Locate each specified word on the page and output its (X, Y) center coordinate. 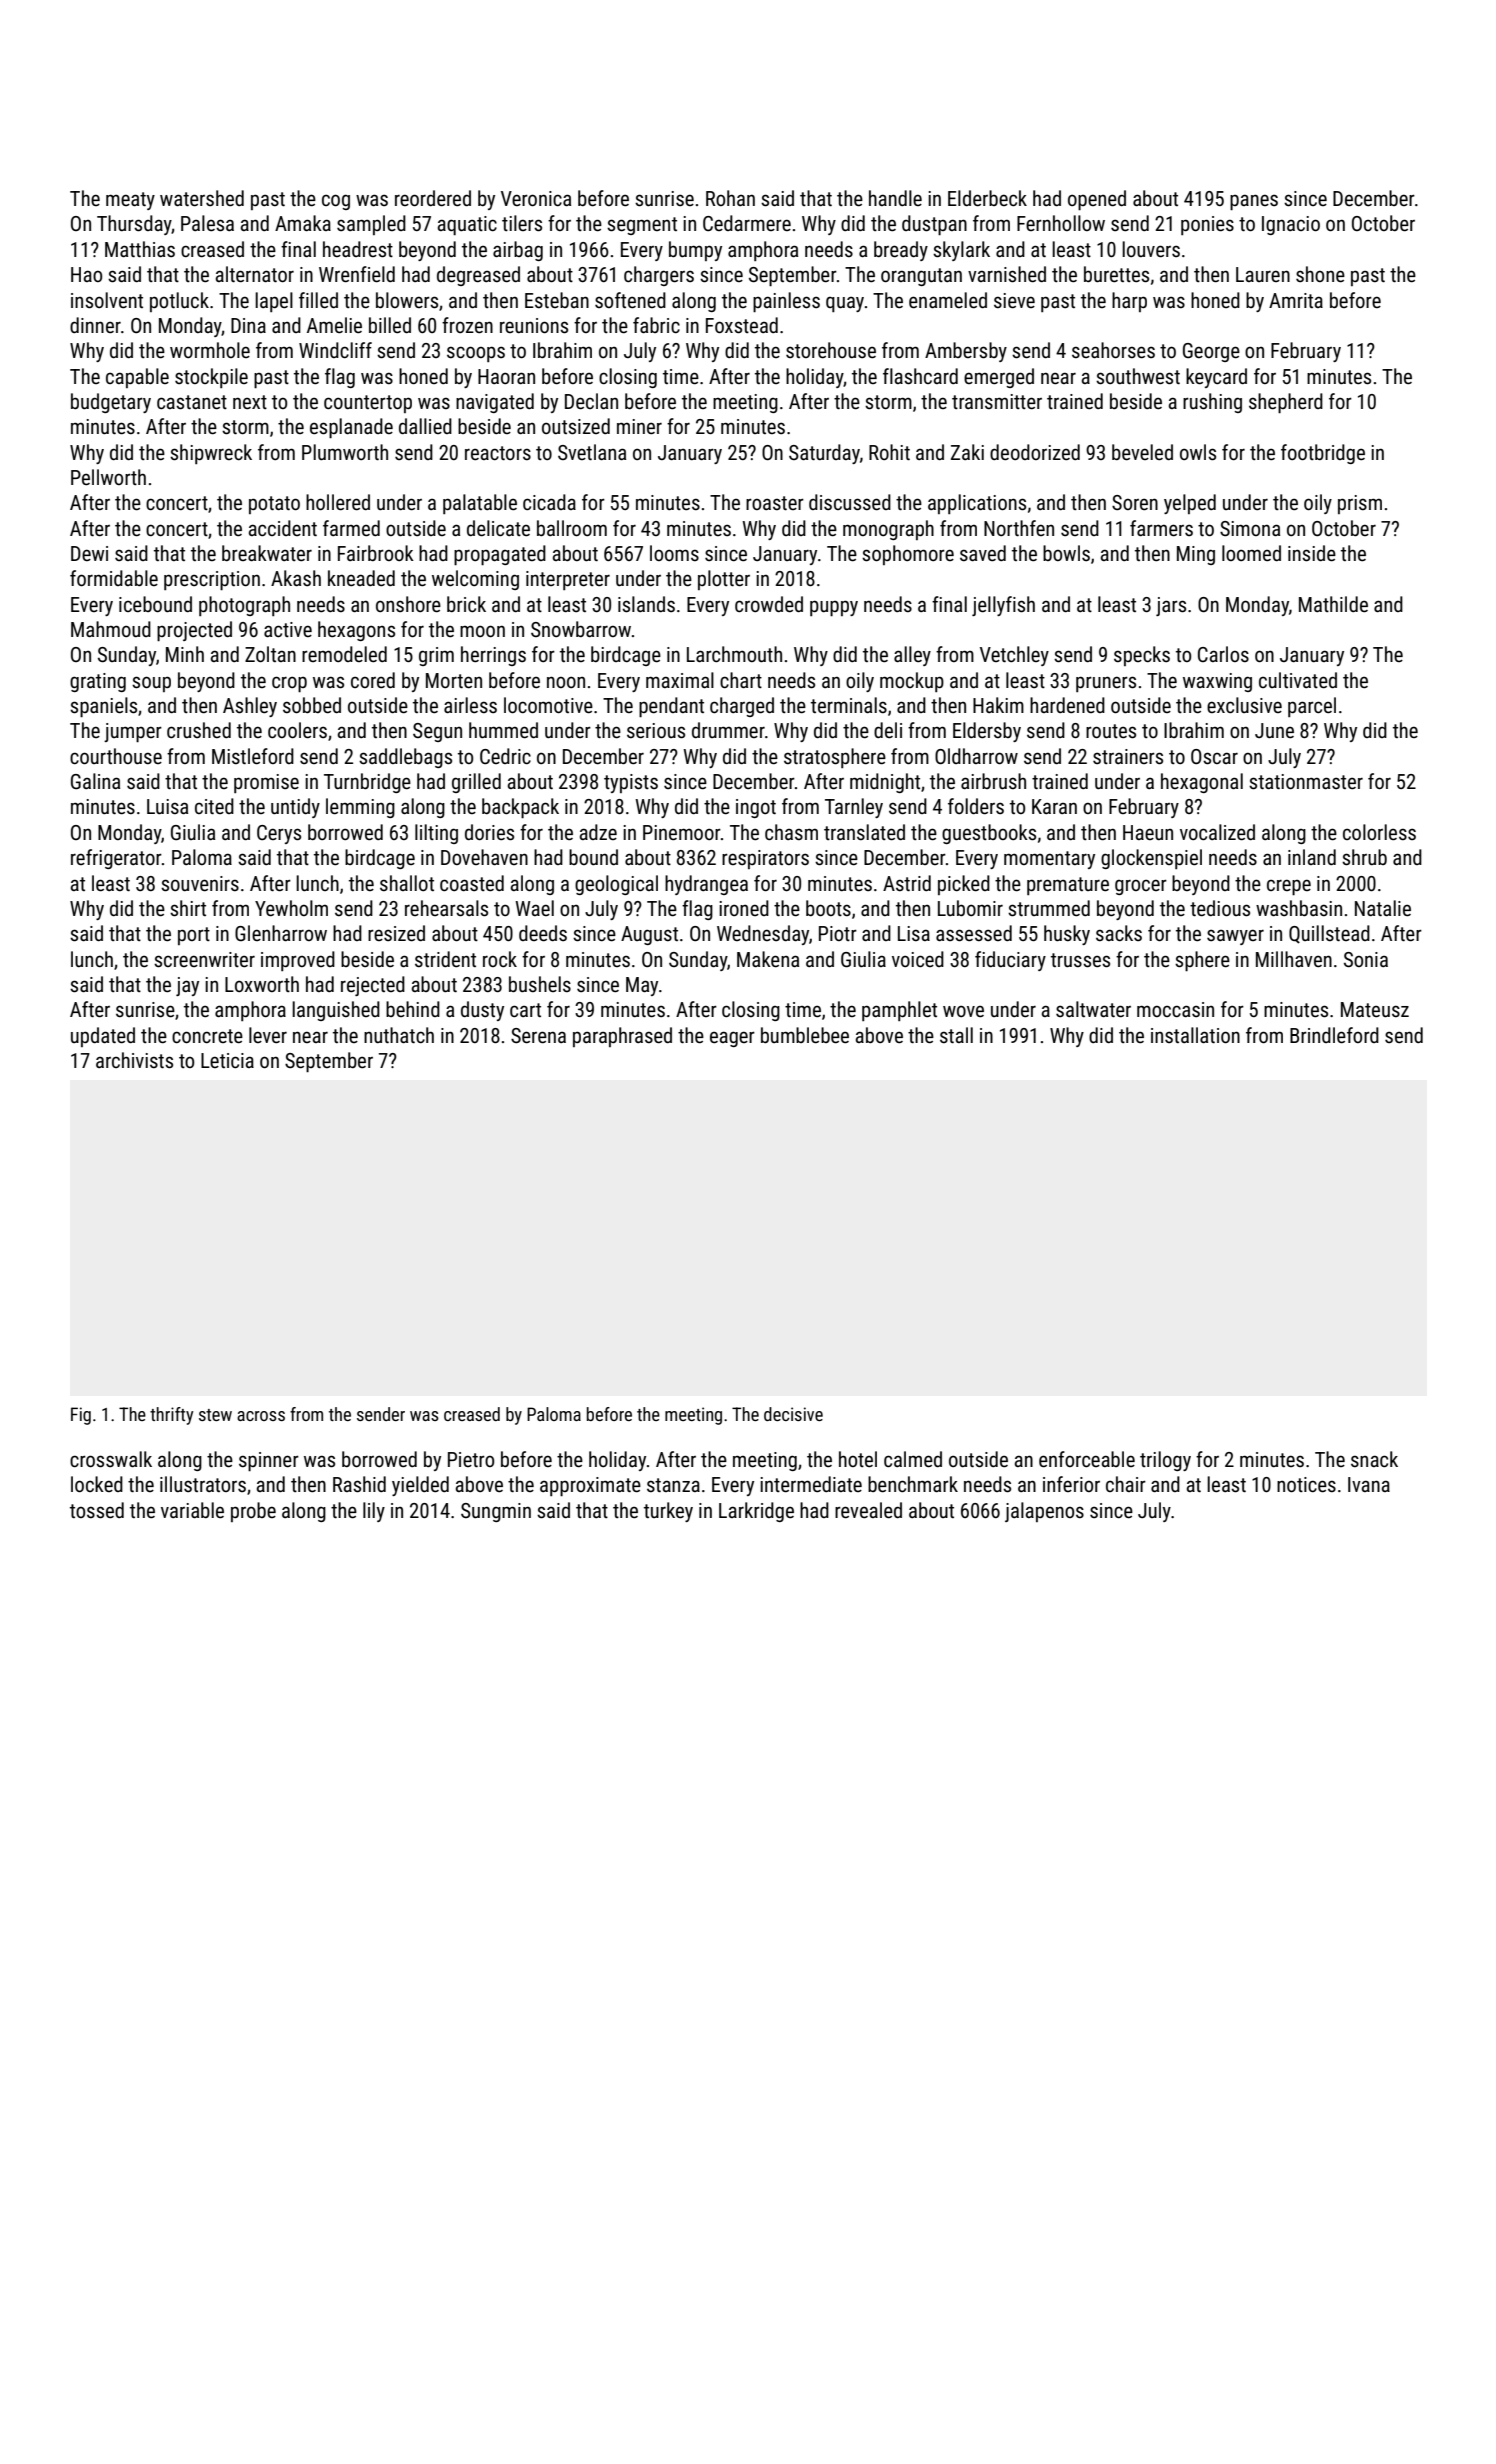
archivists (134, 1060)
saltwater (1093, 1009)
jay (187, 986)
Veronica (536, 198)
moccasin (1175, 1009)
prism (1360, 504)
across (261, 1416)
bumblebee (805, 1035)
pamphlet (899, 1011)
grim (436, 656)
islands (646, 604)
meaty (130, 201)
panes (1254, 202)
